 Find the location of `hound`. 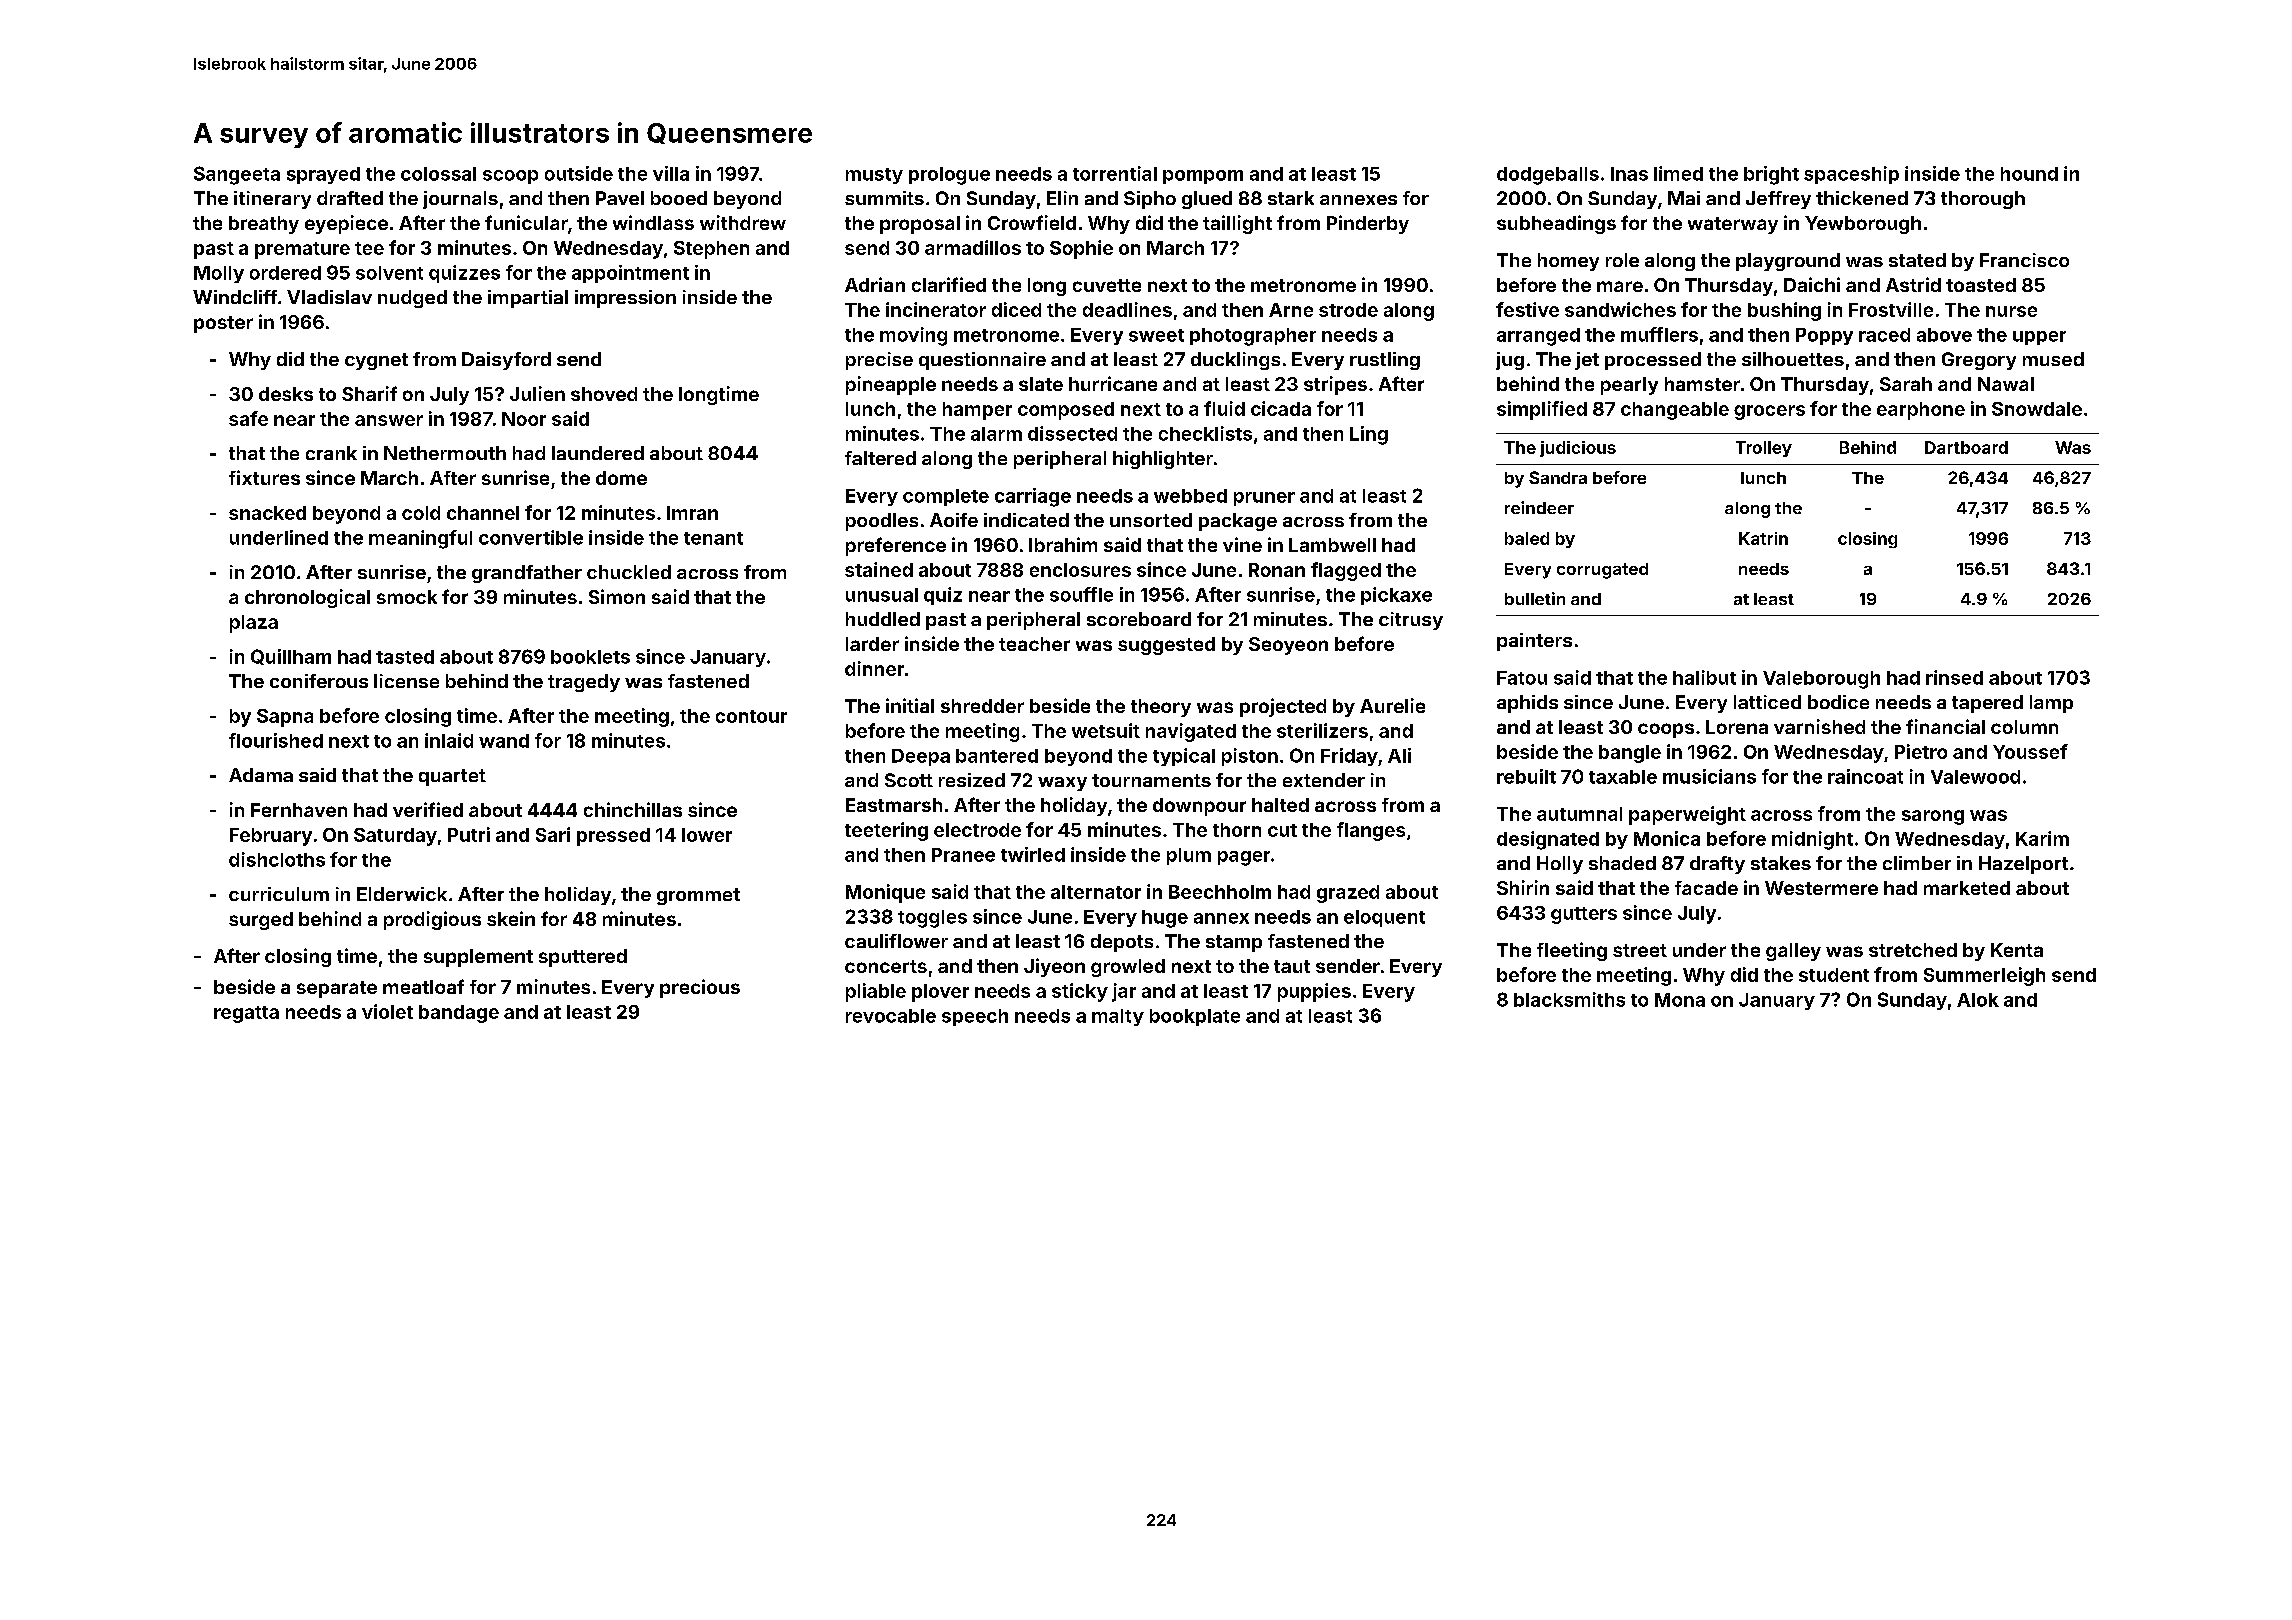

hound is located at coordinates (2029, 174).
